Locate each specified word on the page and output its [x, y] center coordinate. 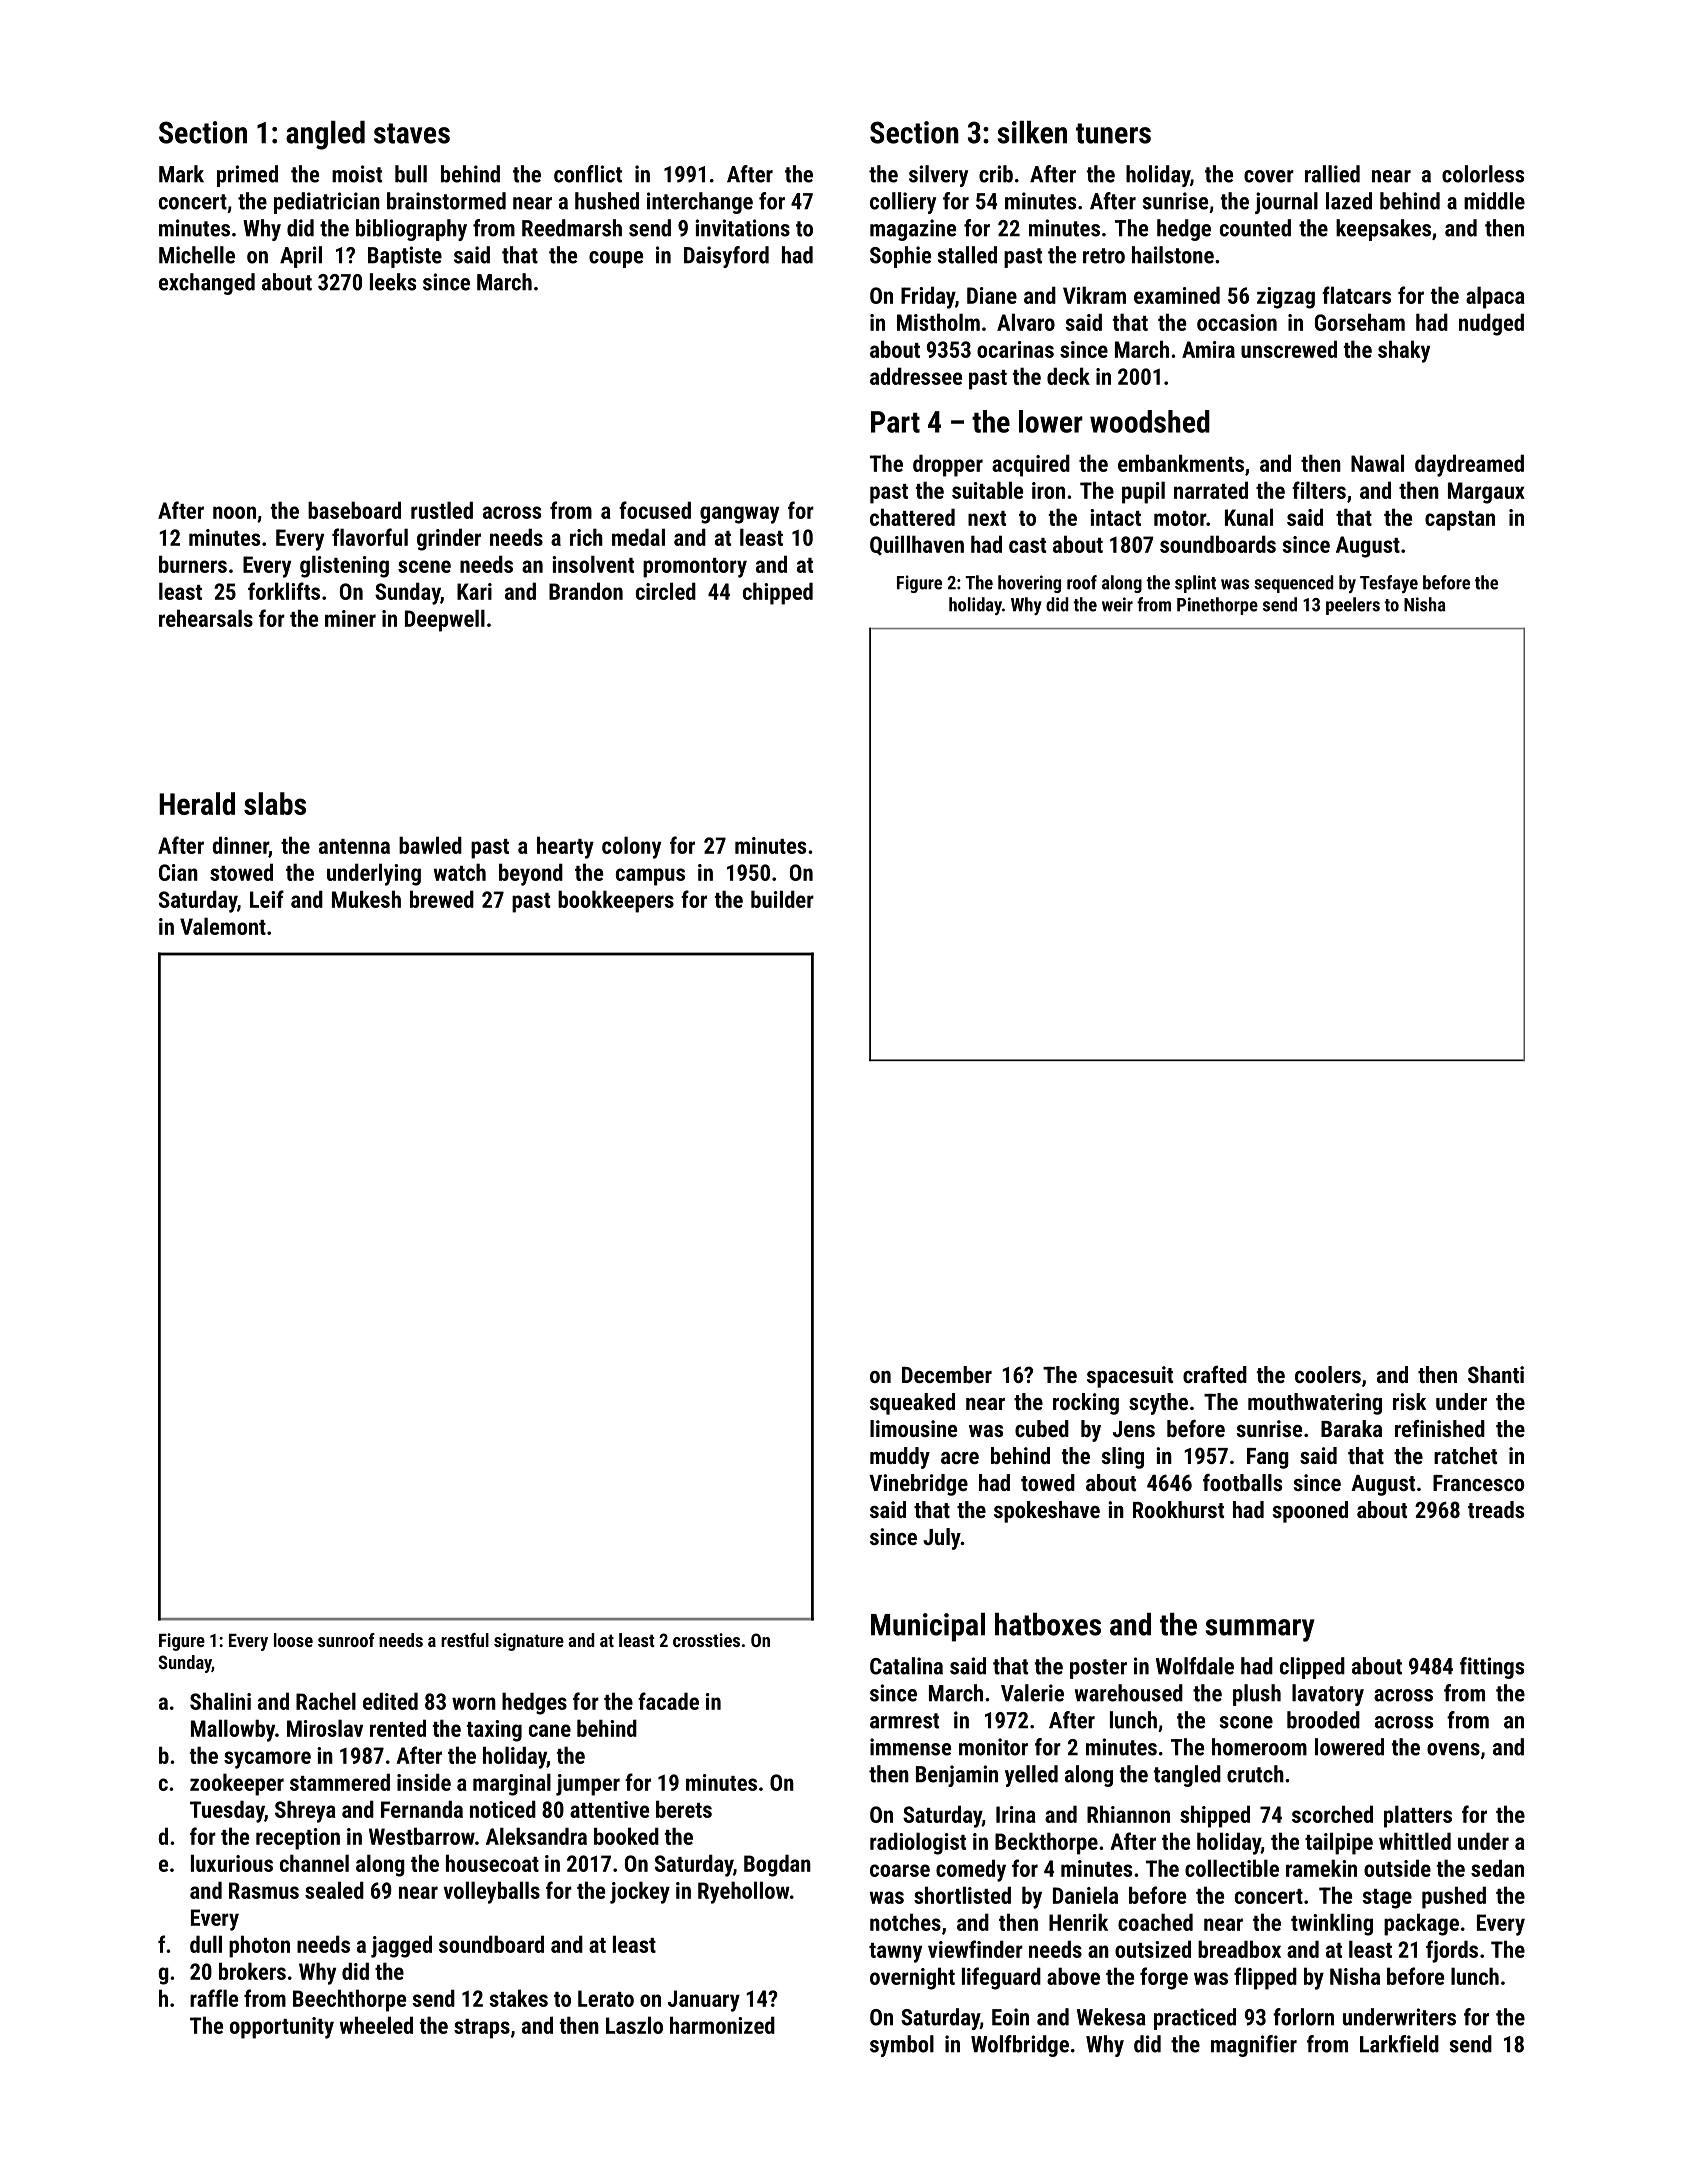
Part [895, 422]
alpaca [1495, 297]
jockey [640, 1892]
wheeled [376, 2025]
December [947, 1374]
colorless [1483, 174]
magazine [913, 230]
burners [193, 564]
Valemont [223, 926]
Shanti [1496, 1374]
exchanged [207, 284]
